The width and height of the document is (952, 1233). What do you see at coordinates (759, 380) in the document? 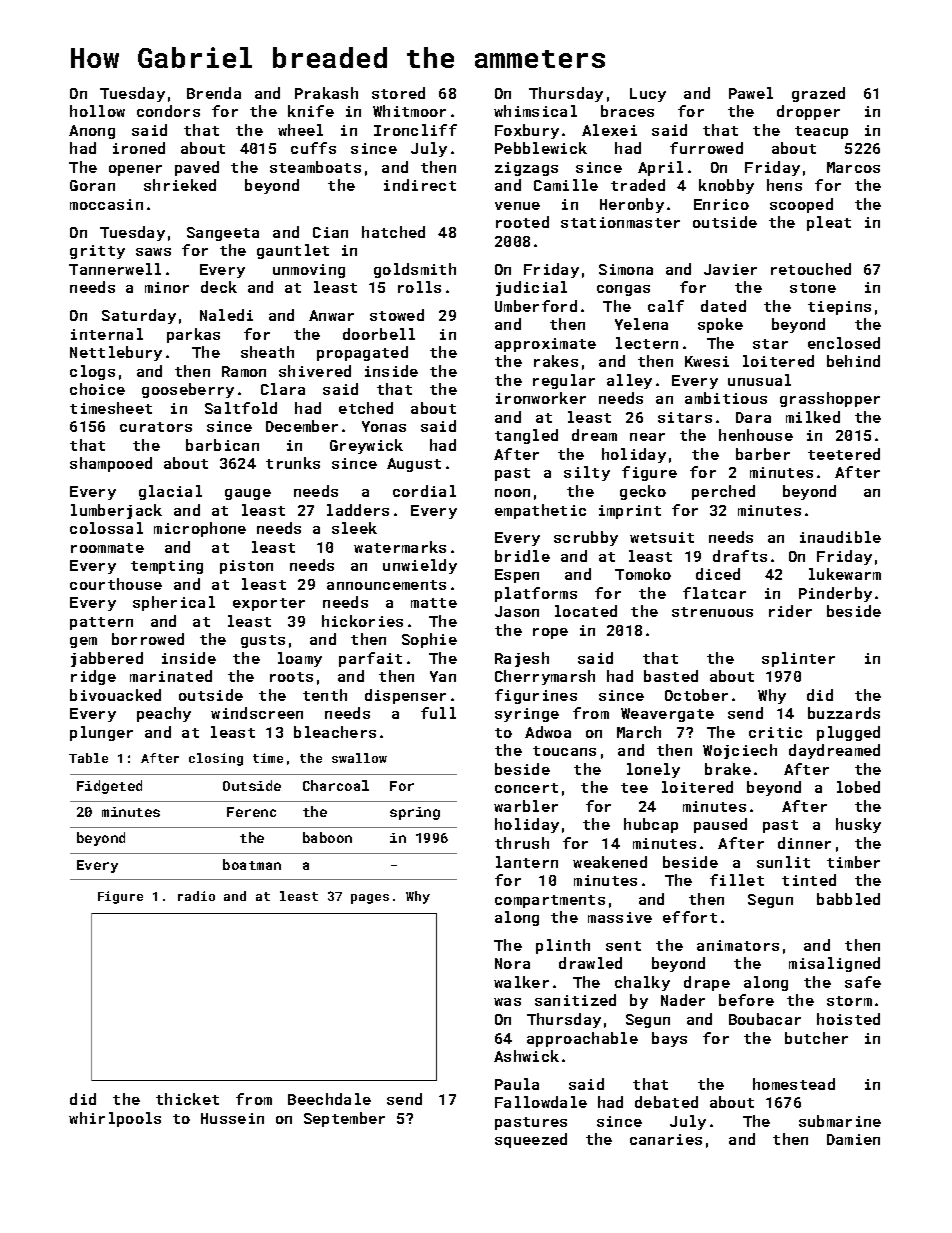
I see `unusual` at bounding box center [759, 380].
